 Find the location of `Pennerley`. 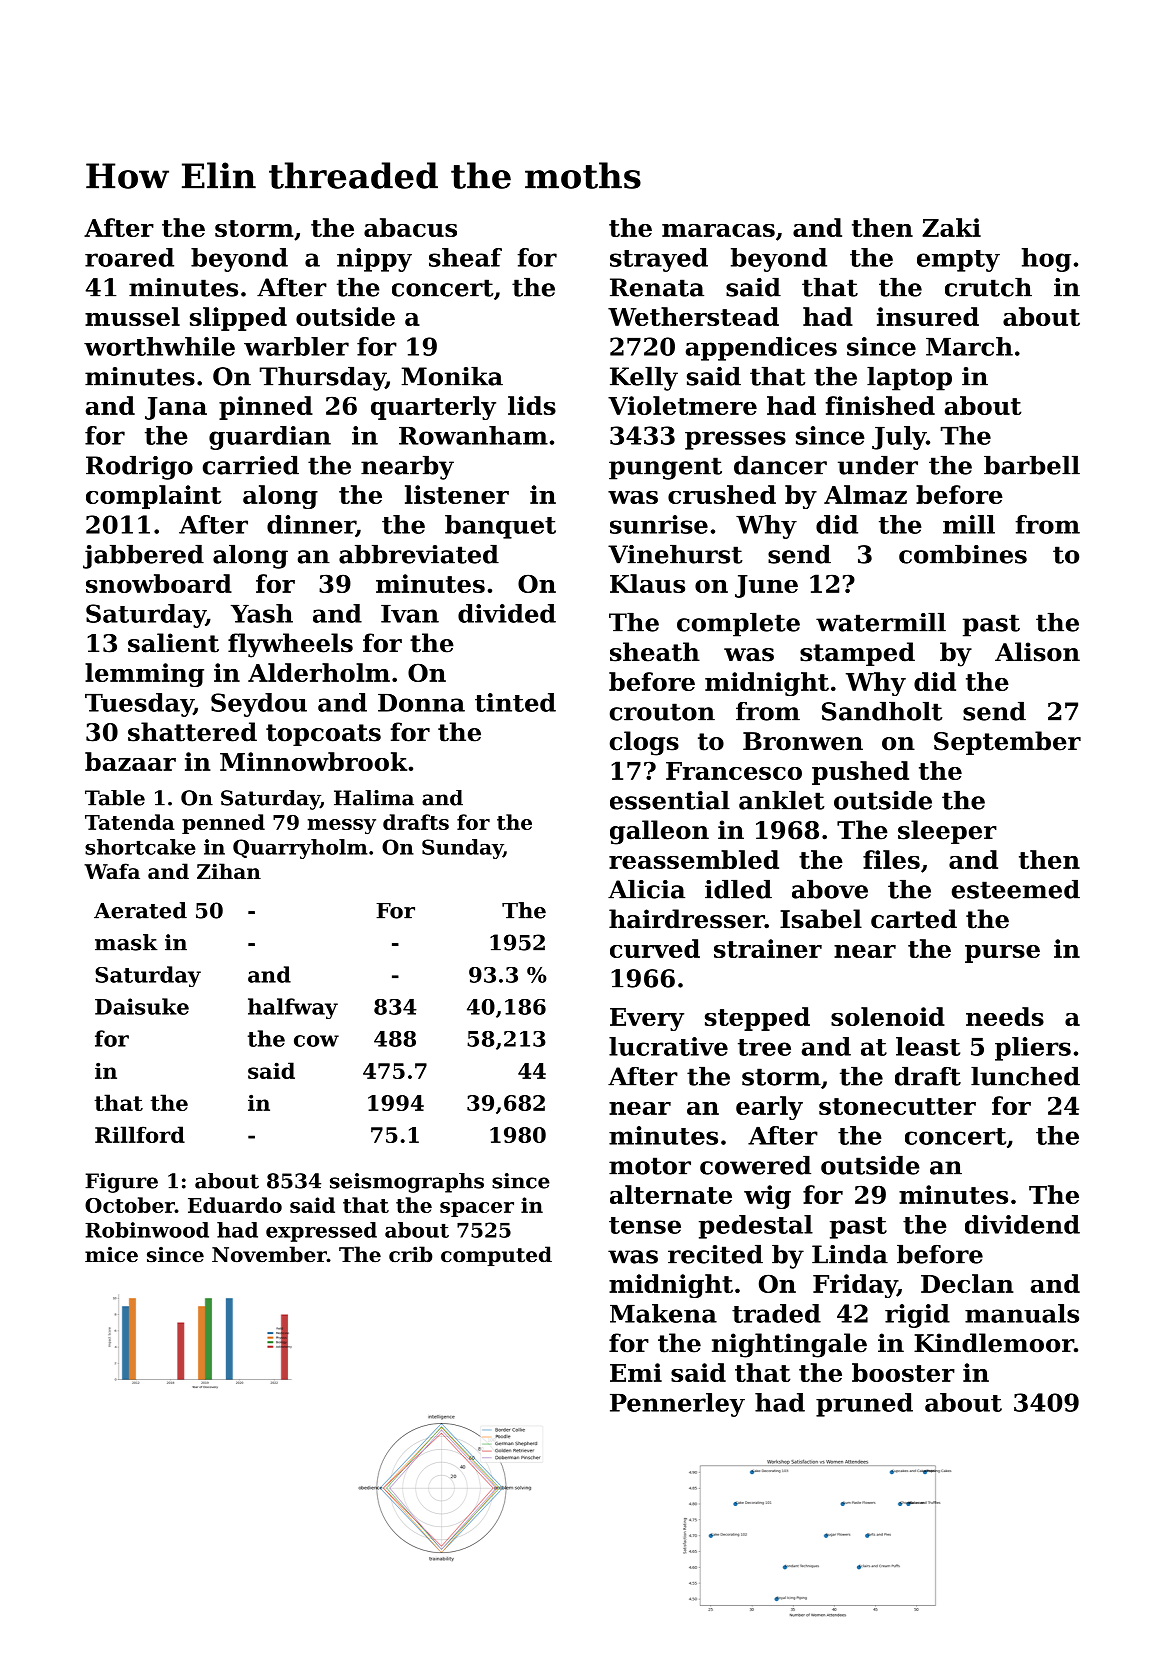

Pennerley is located at coordinates (677, 1405).
